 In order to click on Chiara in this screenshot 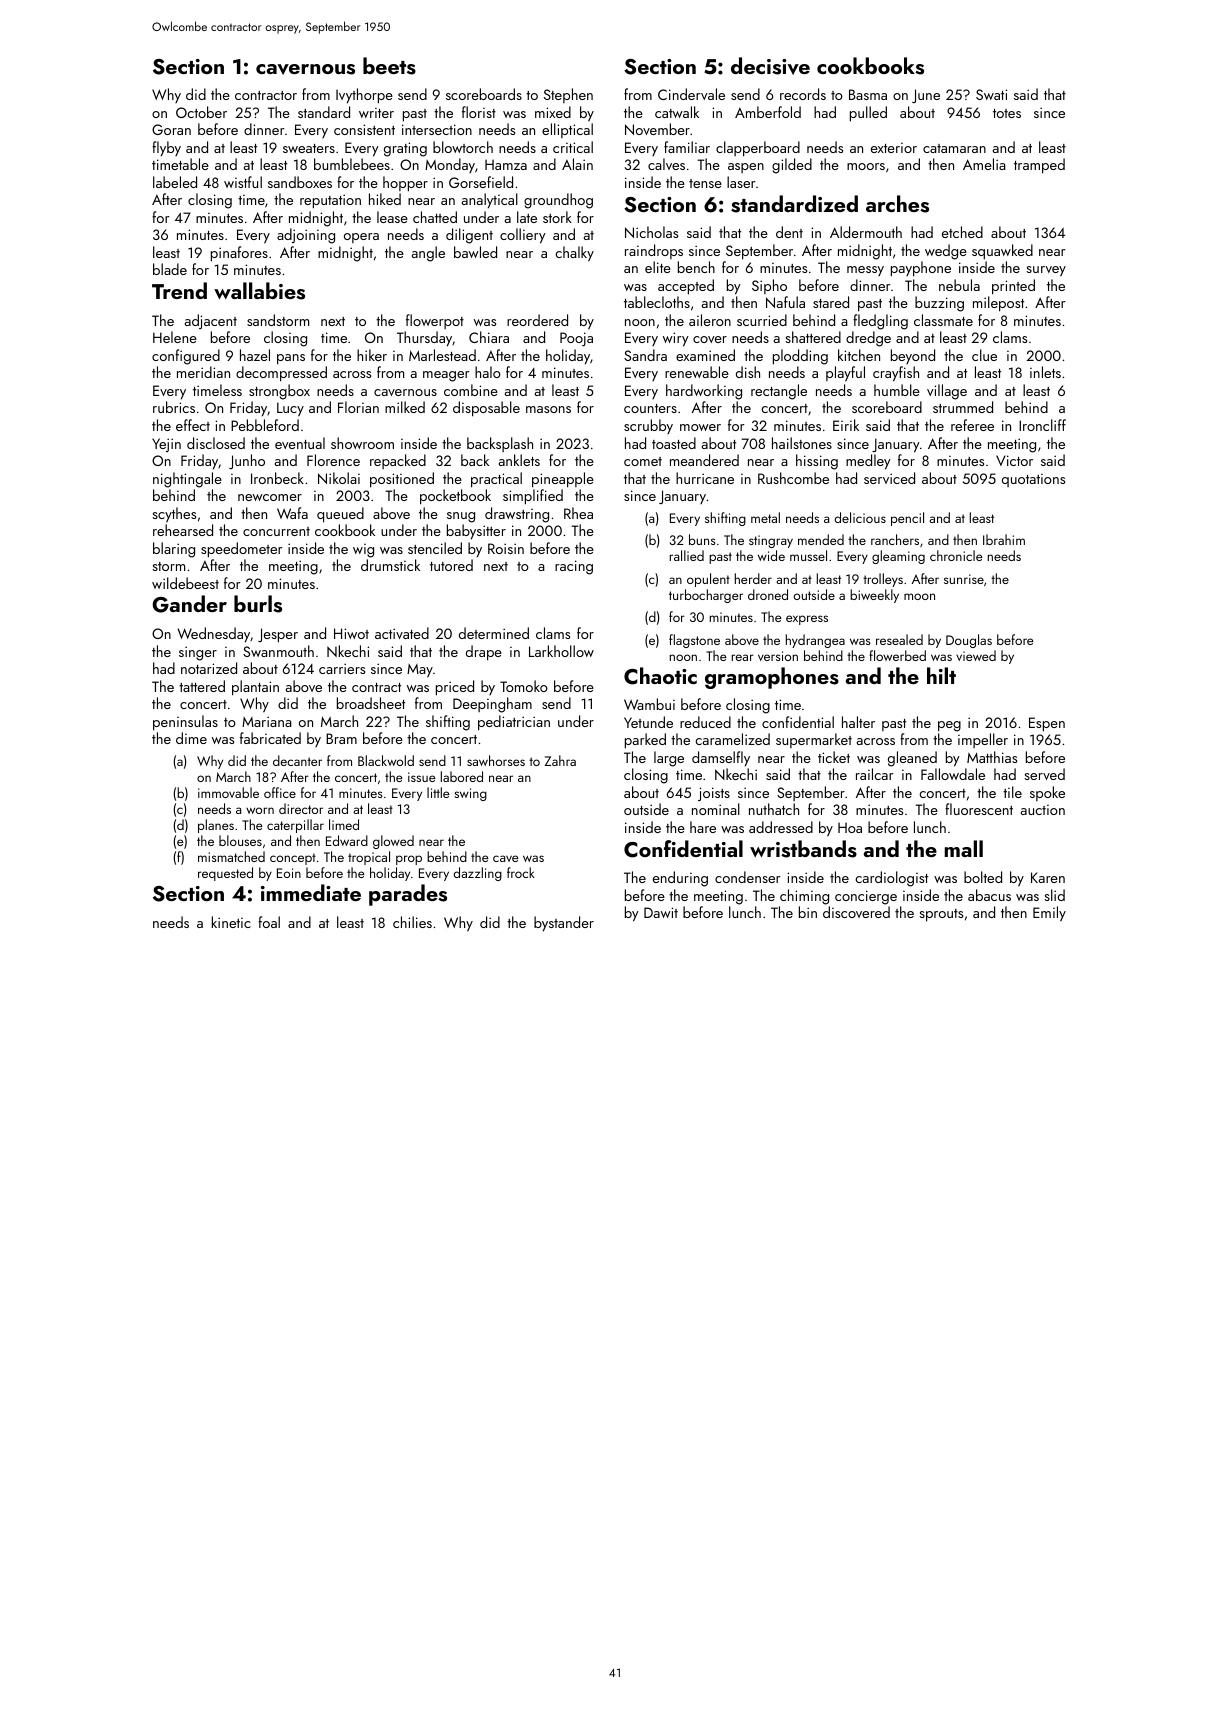, I will do `click(489, 337)`.
